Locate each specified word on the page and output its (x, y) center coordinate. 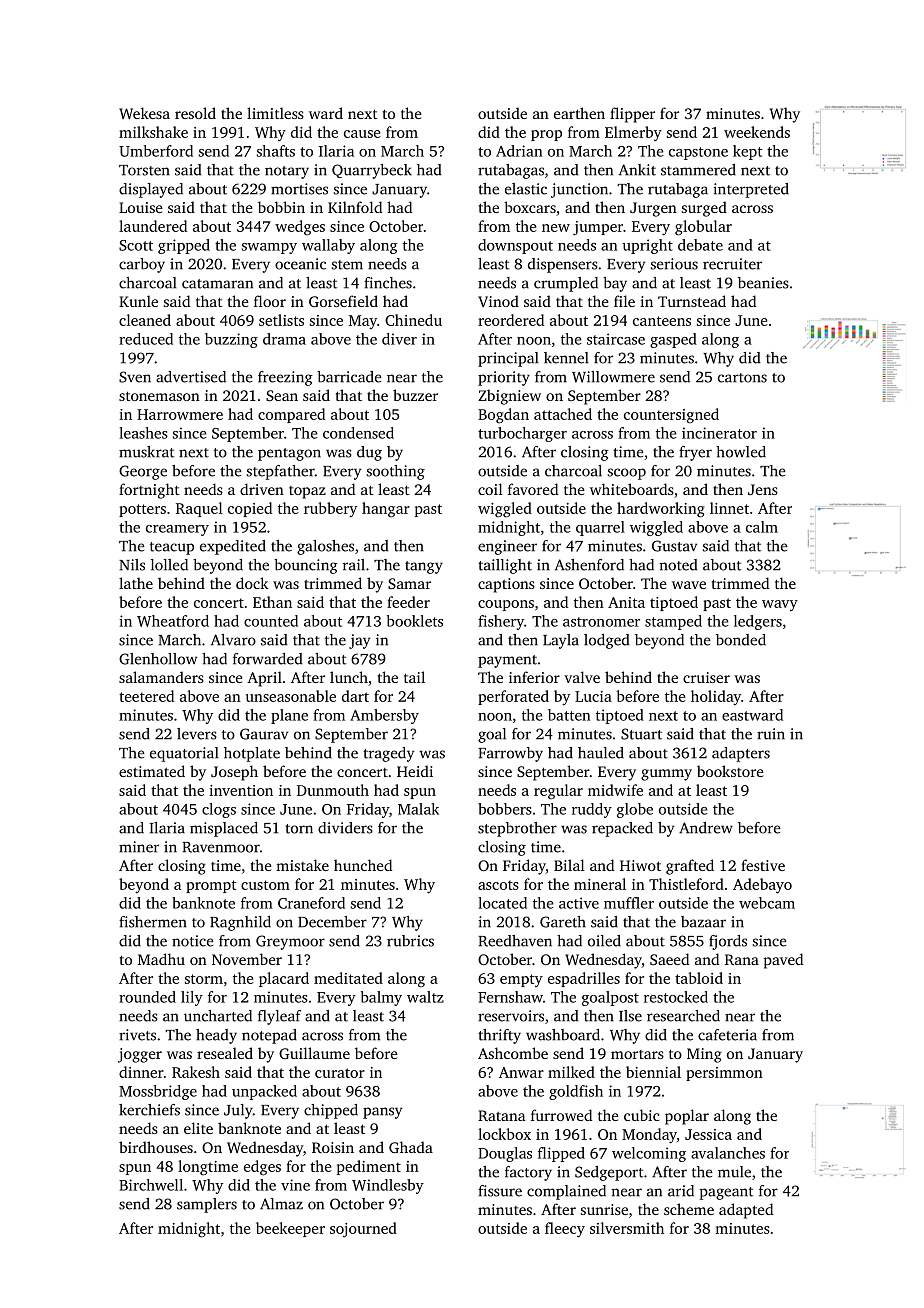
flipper (632, 115)
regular (558, 792)
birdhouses (156, 1147)
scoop (627, 474)
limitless (275, 113)
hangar (386, 510)
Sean (282, 395)
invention (241, 790)
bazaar (703, 922)
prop (546, 135)
